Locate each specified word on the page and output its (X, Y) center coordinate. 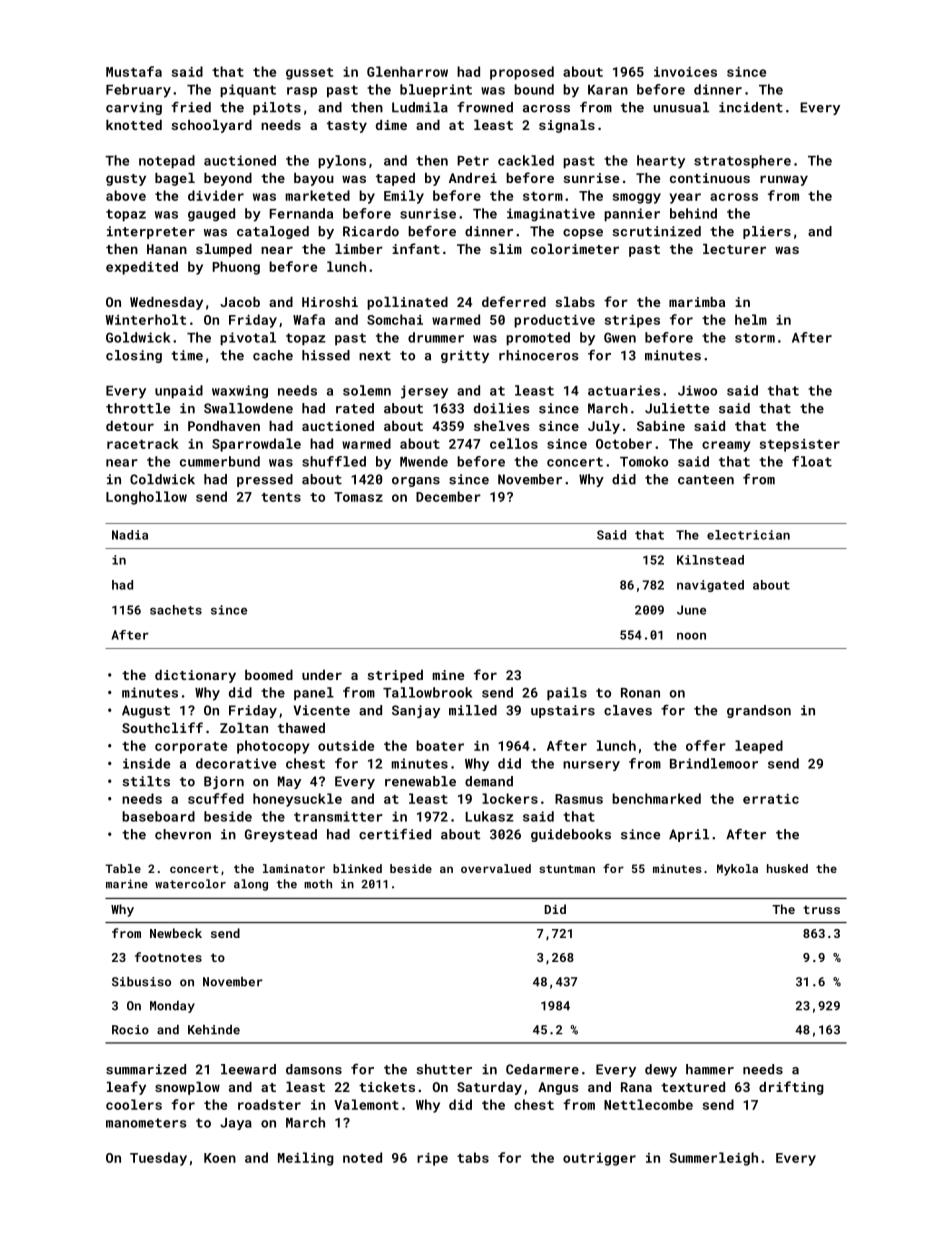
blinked (357, 868)
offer (706, 745)
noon (691, 636)
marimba (697, 302)
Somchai (395, 319)
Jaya (236, 1124)
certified (395, 834)
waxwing (240, 392)
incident (751, 107)
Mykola (737, 870)
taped (395, 179)
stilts (146, 781)
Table (123, 868)
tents (281, 497)
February (138, 91)
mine (448, 675)
